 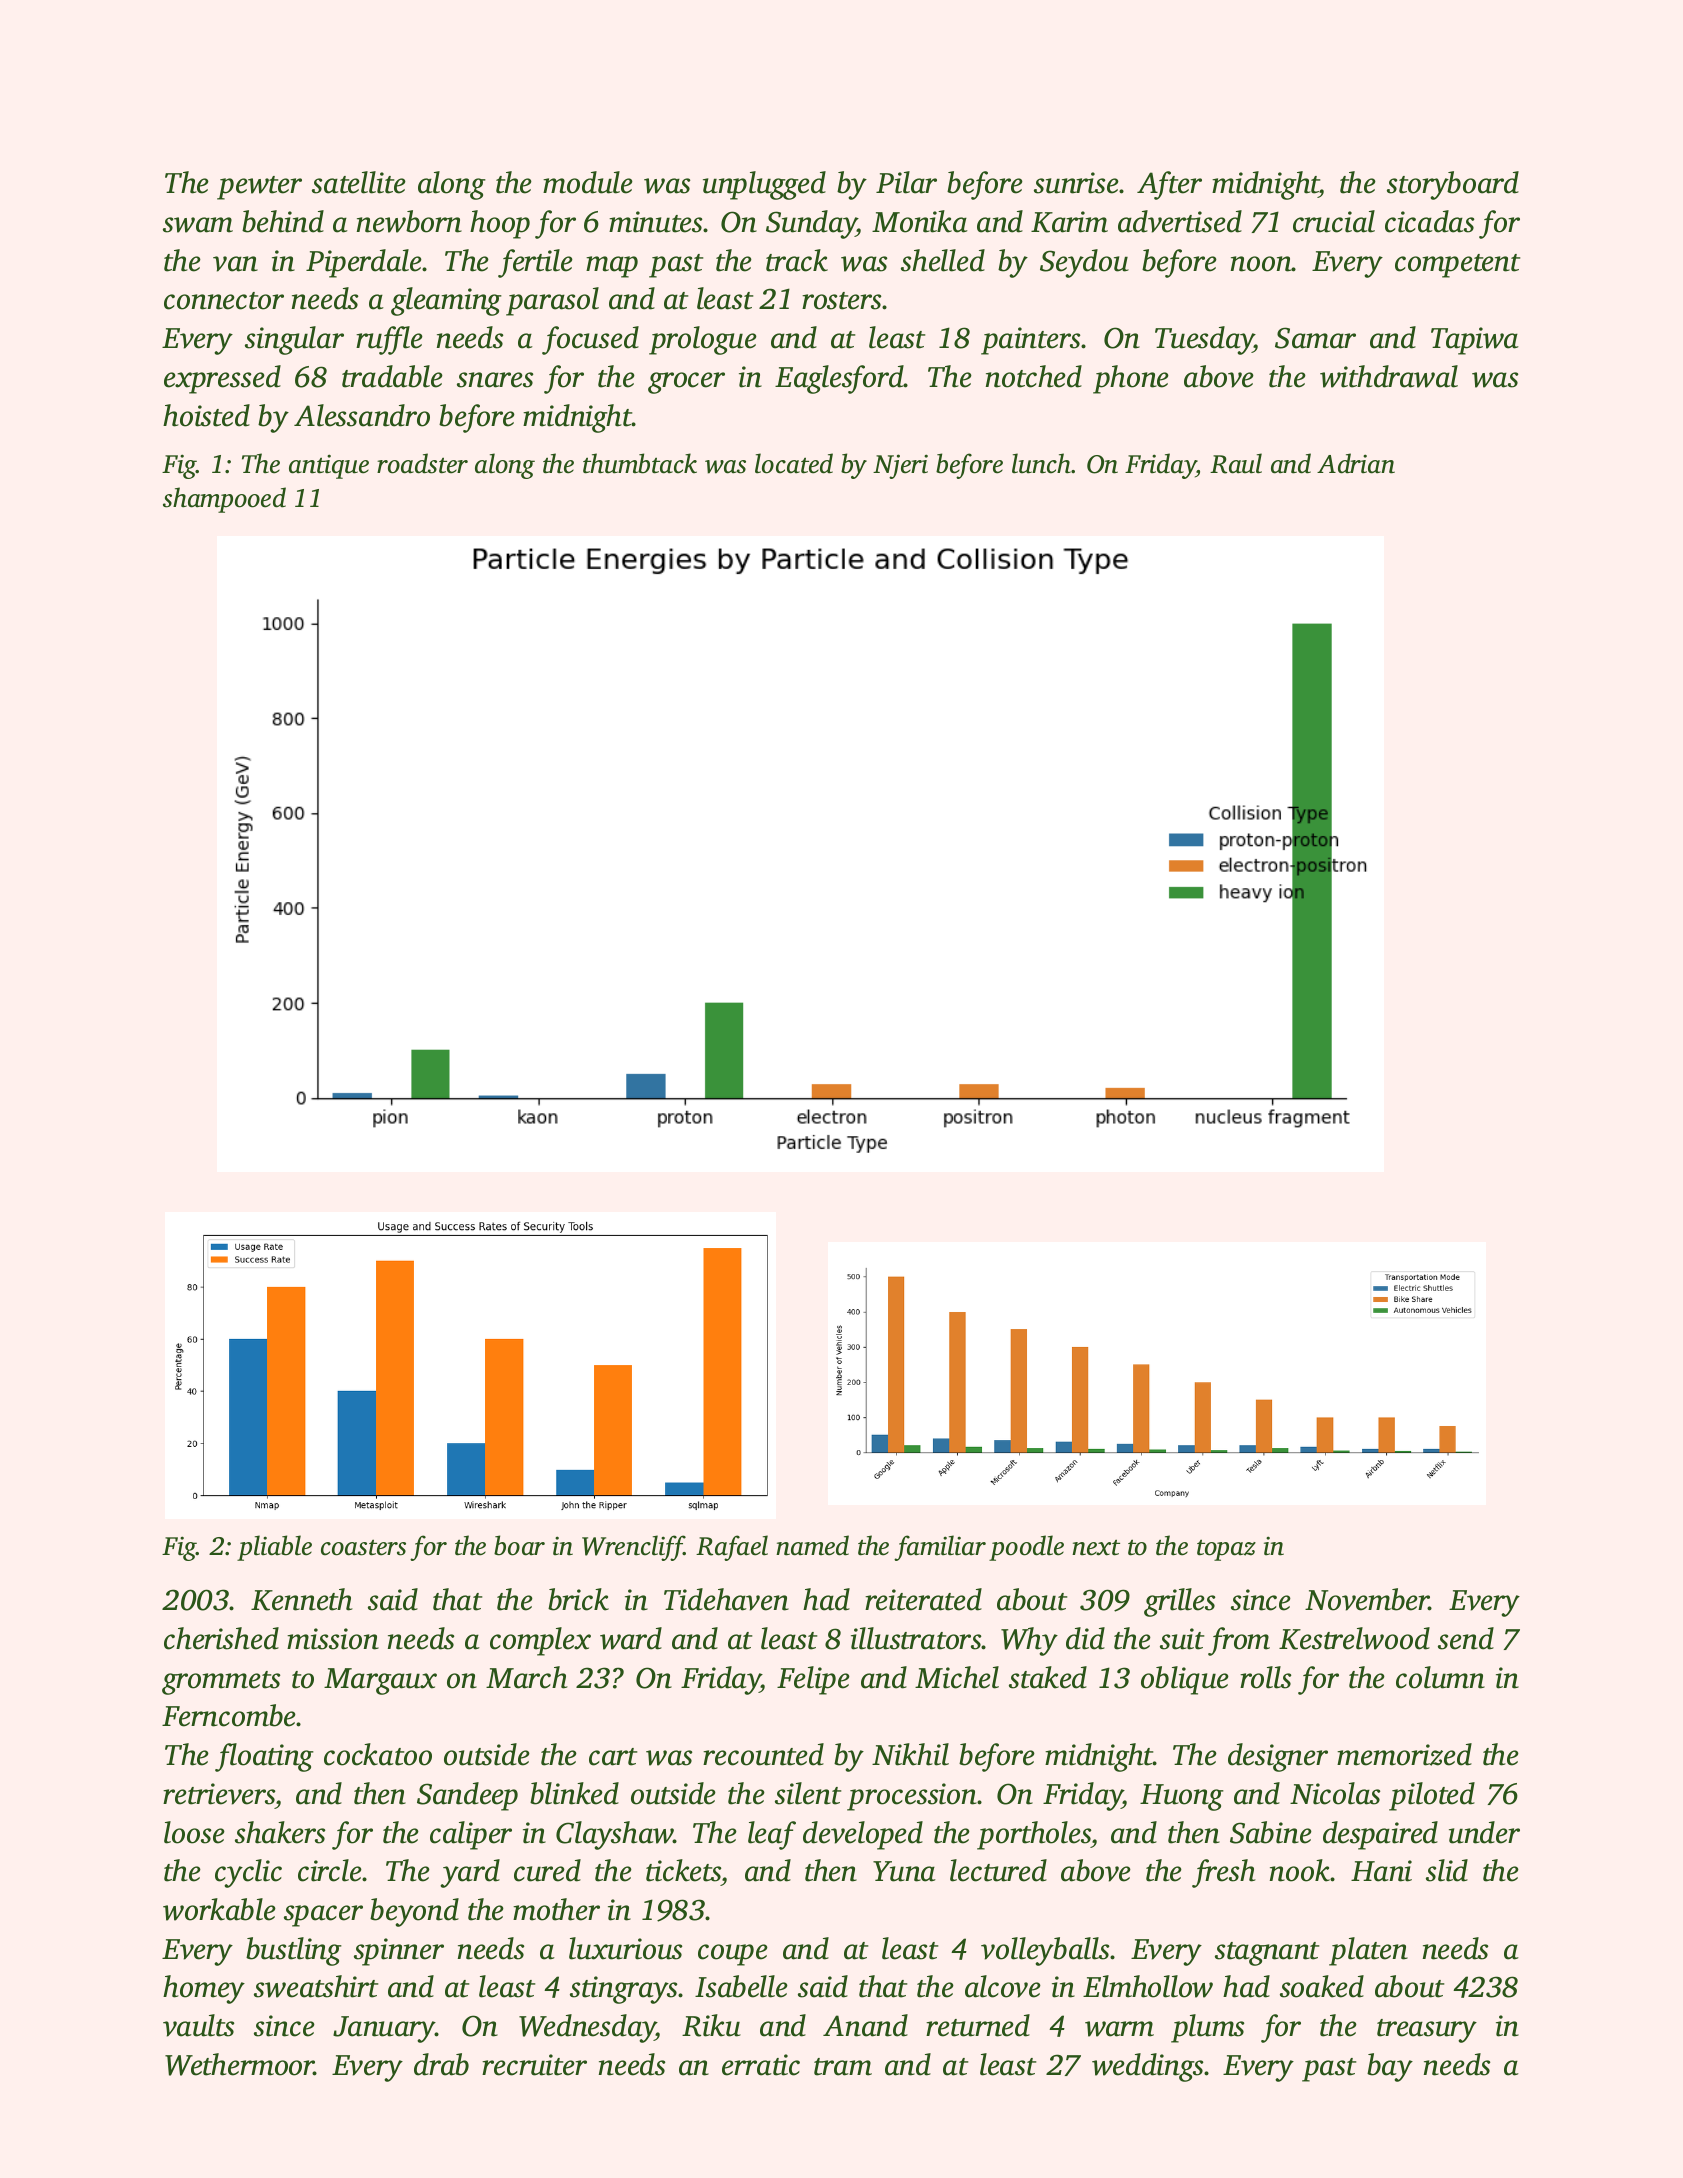 I want to click on cart, so click(x=613, y=1757).
